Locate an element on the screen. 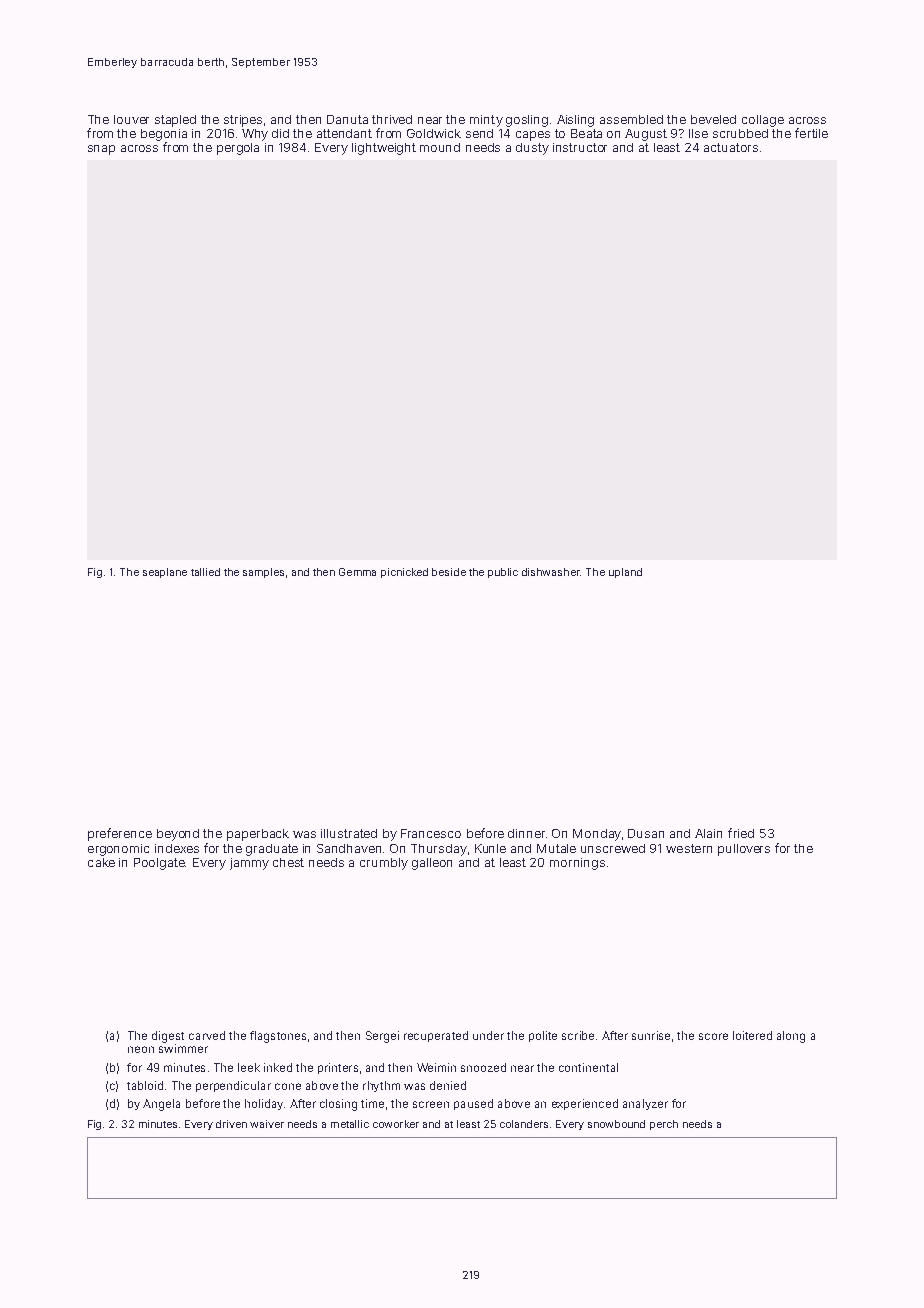 This screenshot has height=1308, width=924. Alain is located at coordinates (708, 833).
